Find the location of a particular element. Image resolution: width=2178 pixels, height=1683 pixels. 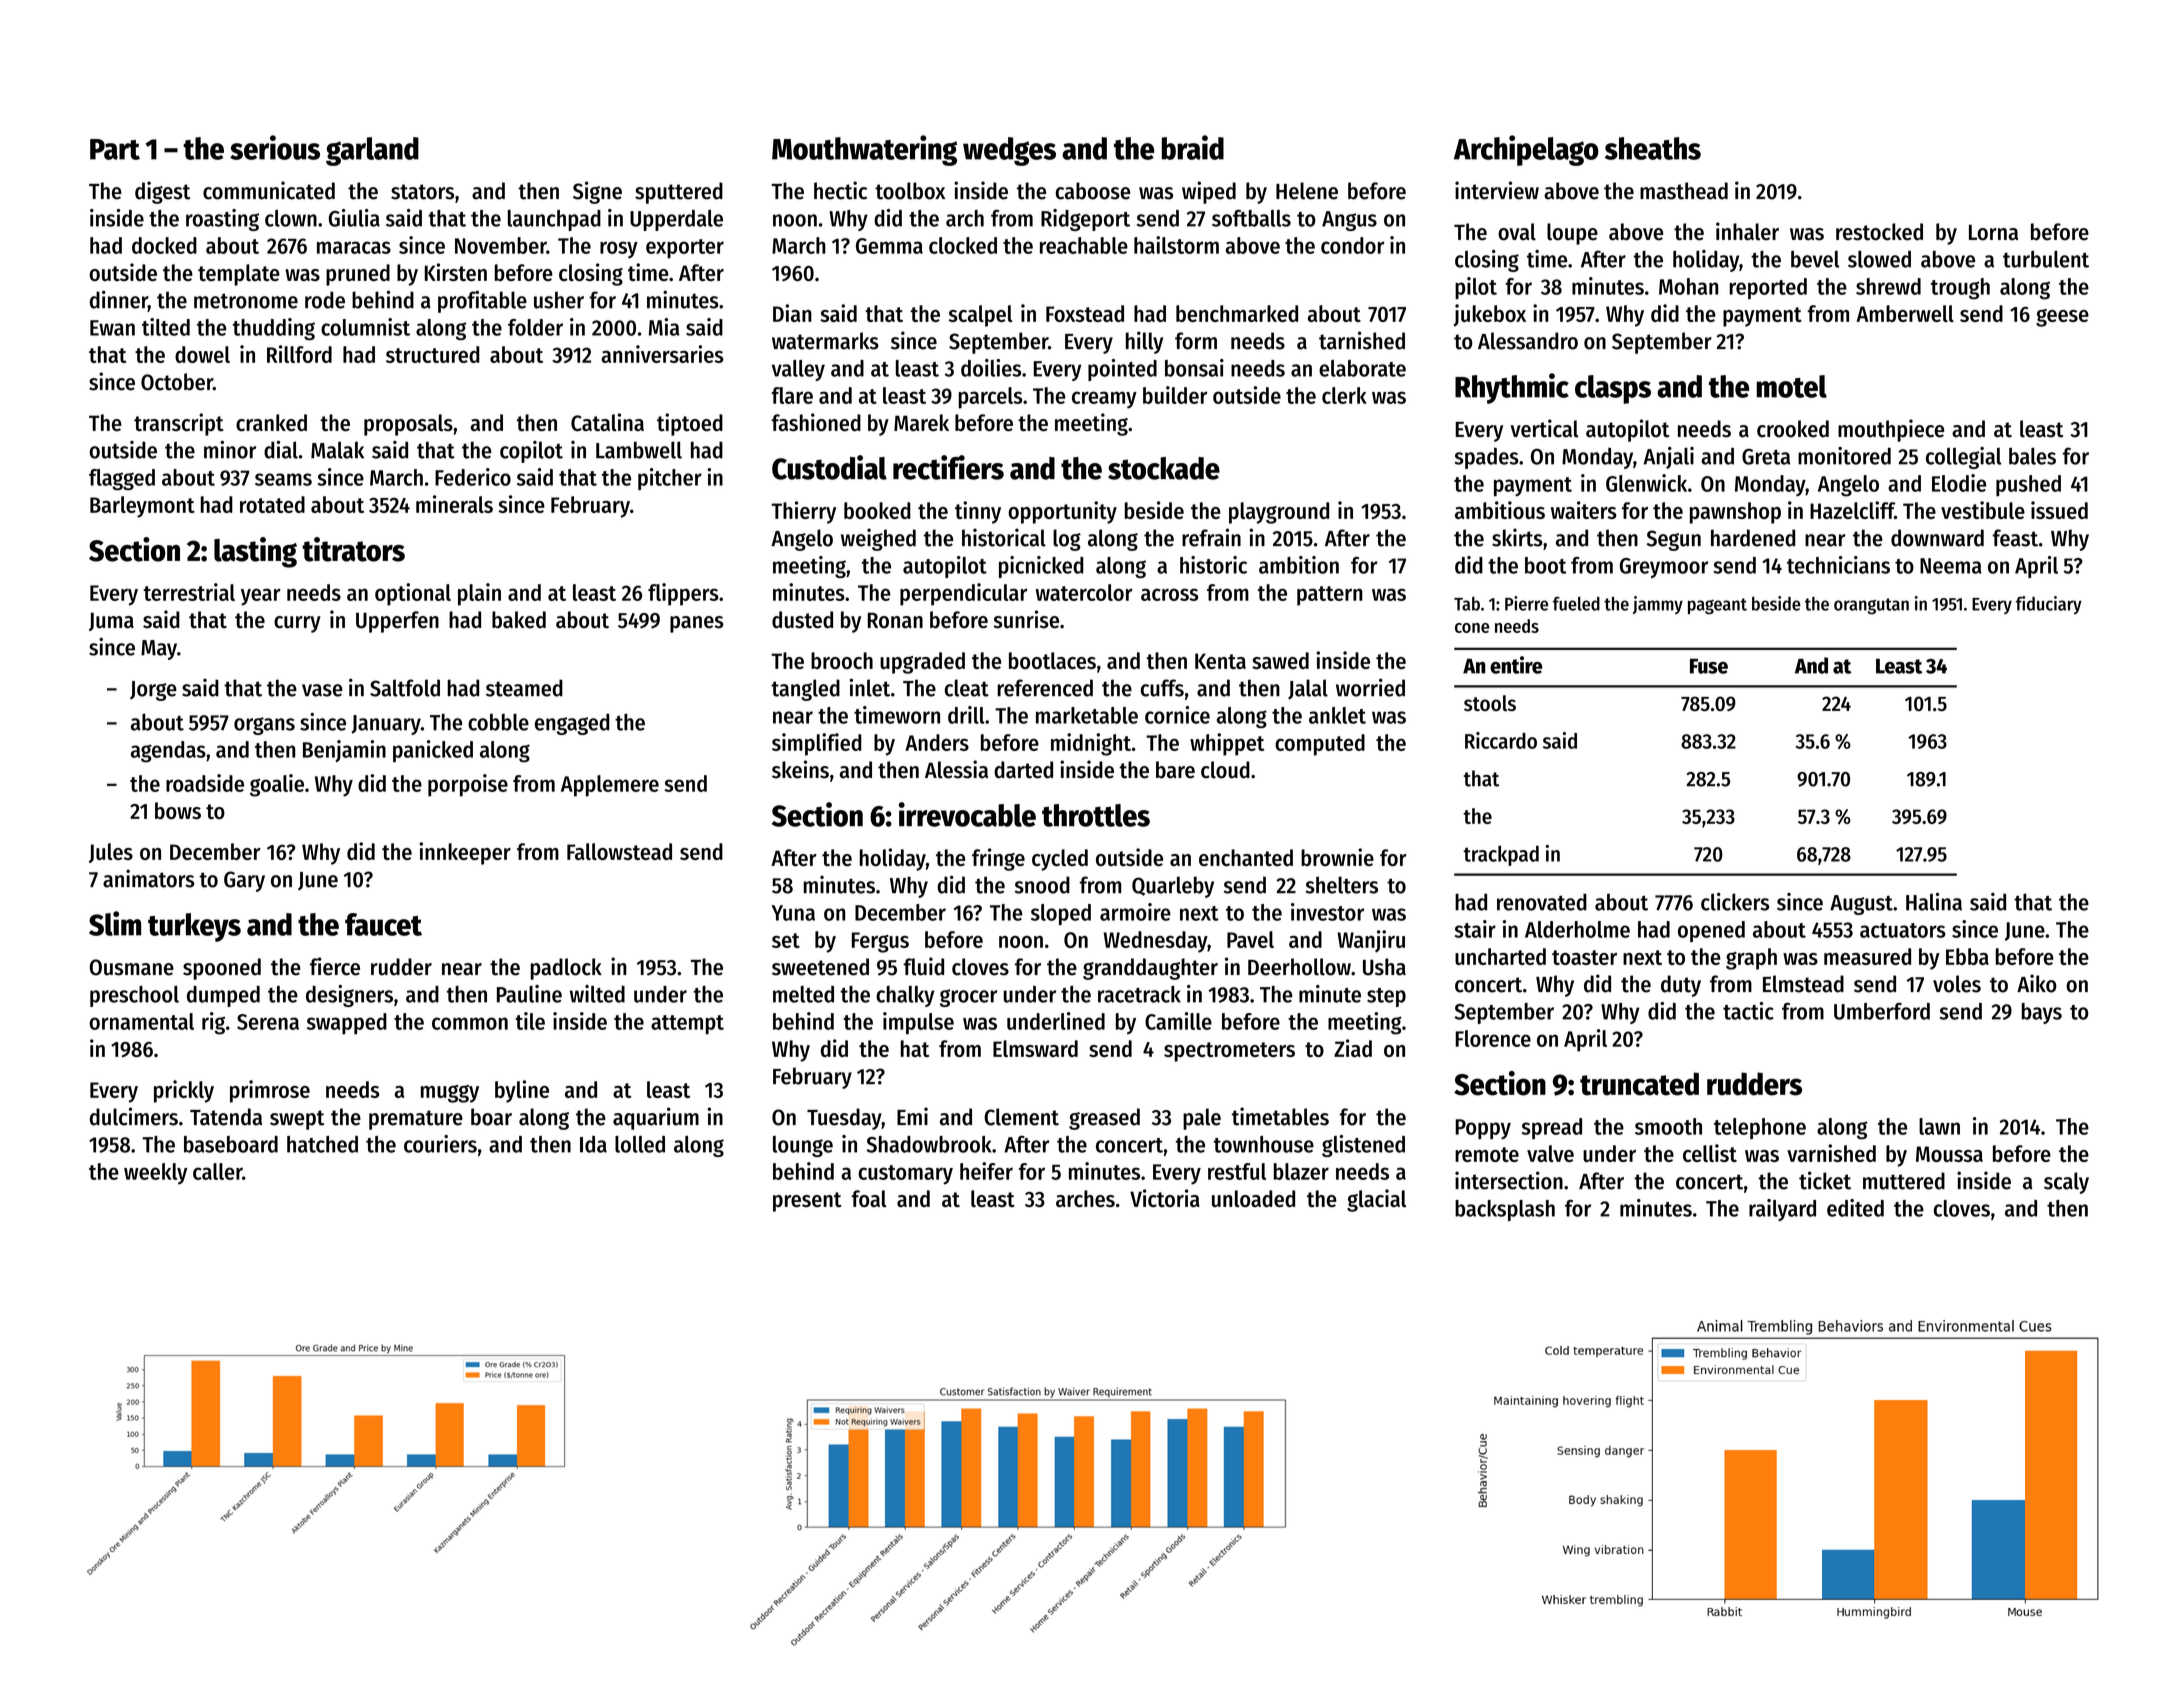

braid is located at coordinates (1193, 147).
